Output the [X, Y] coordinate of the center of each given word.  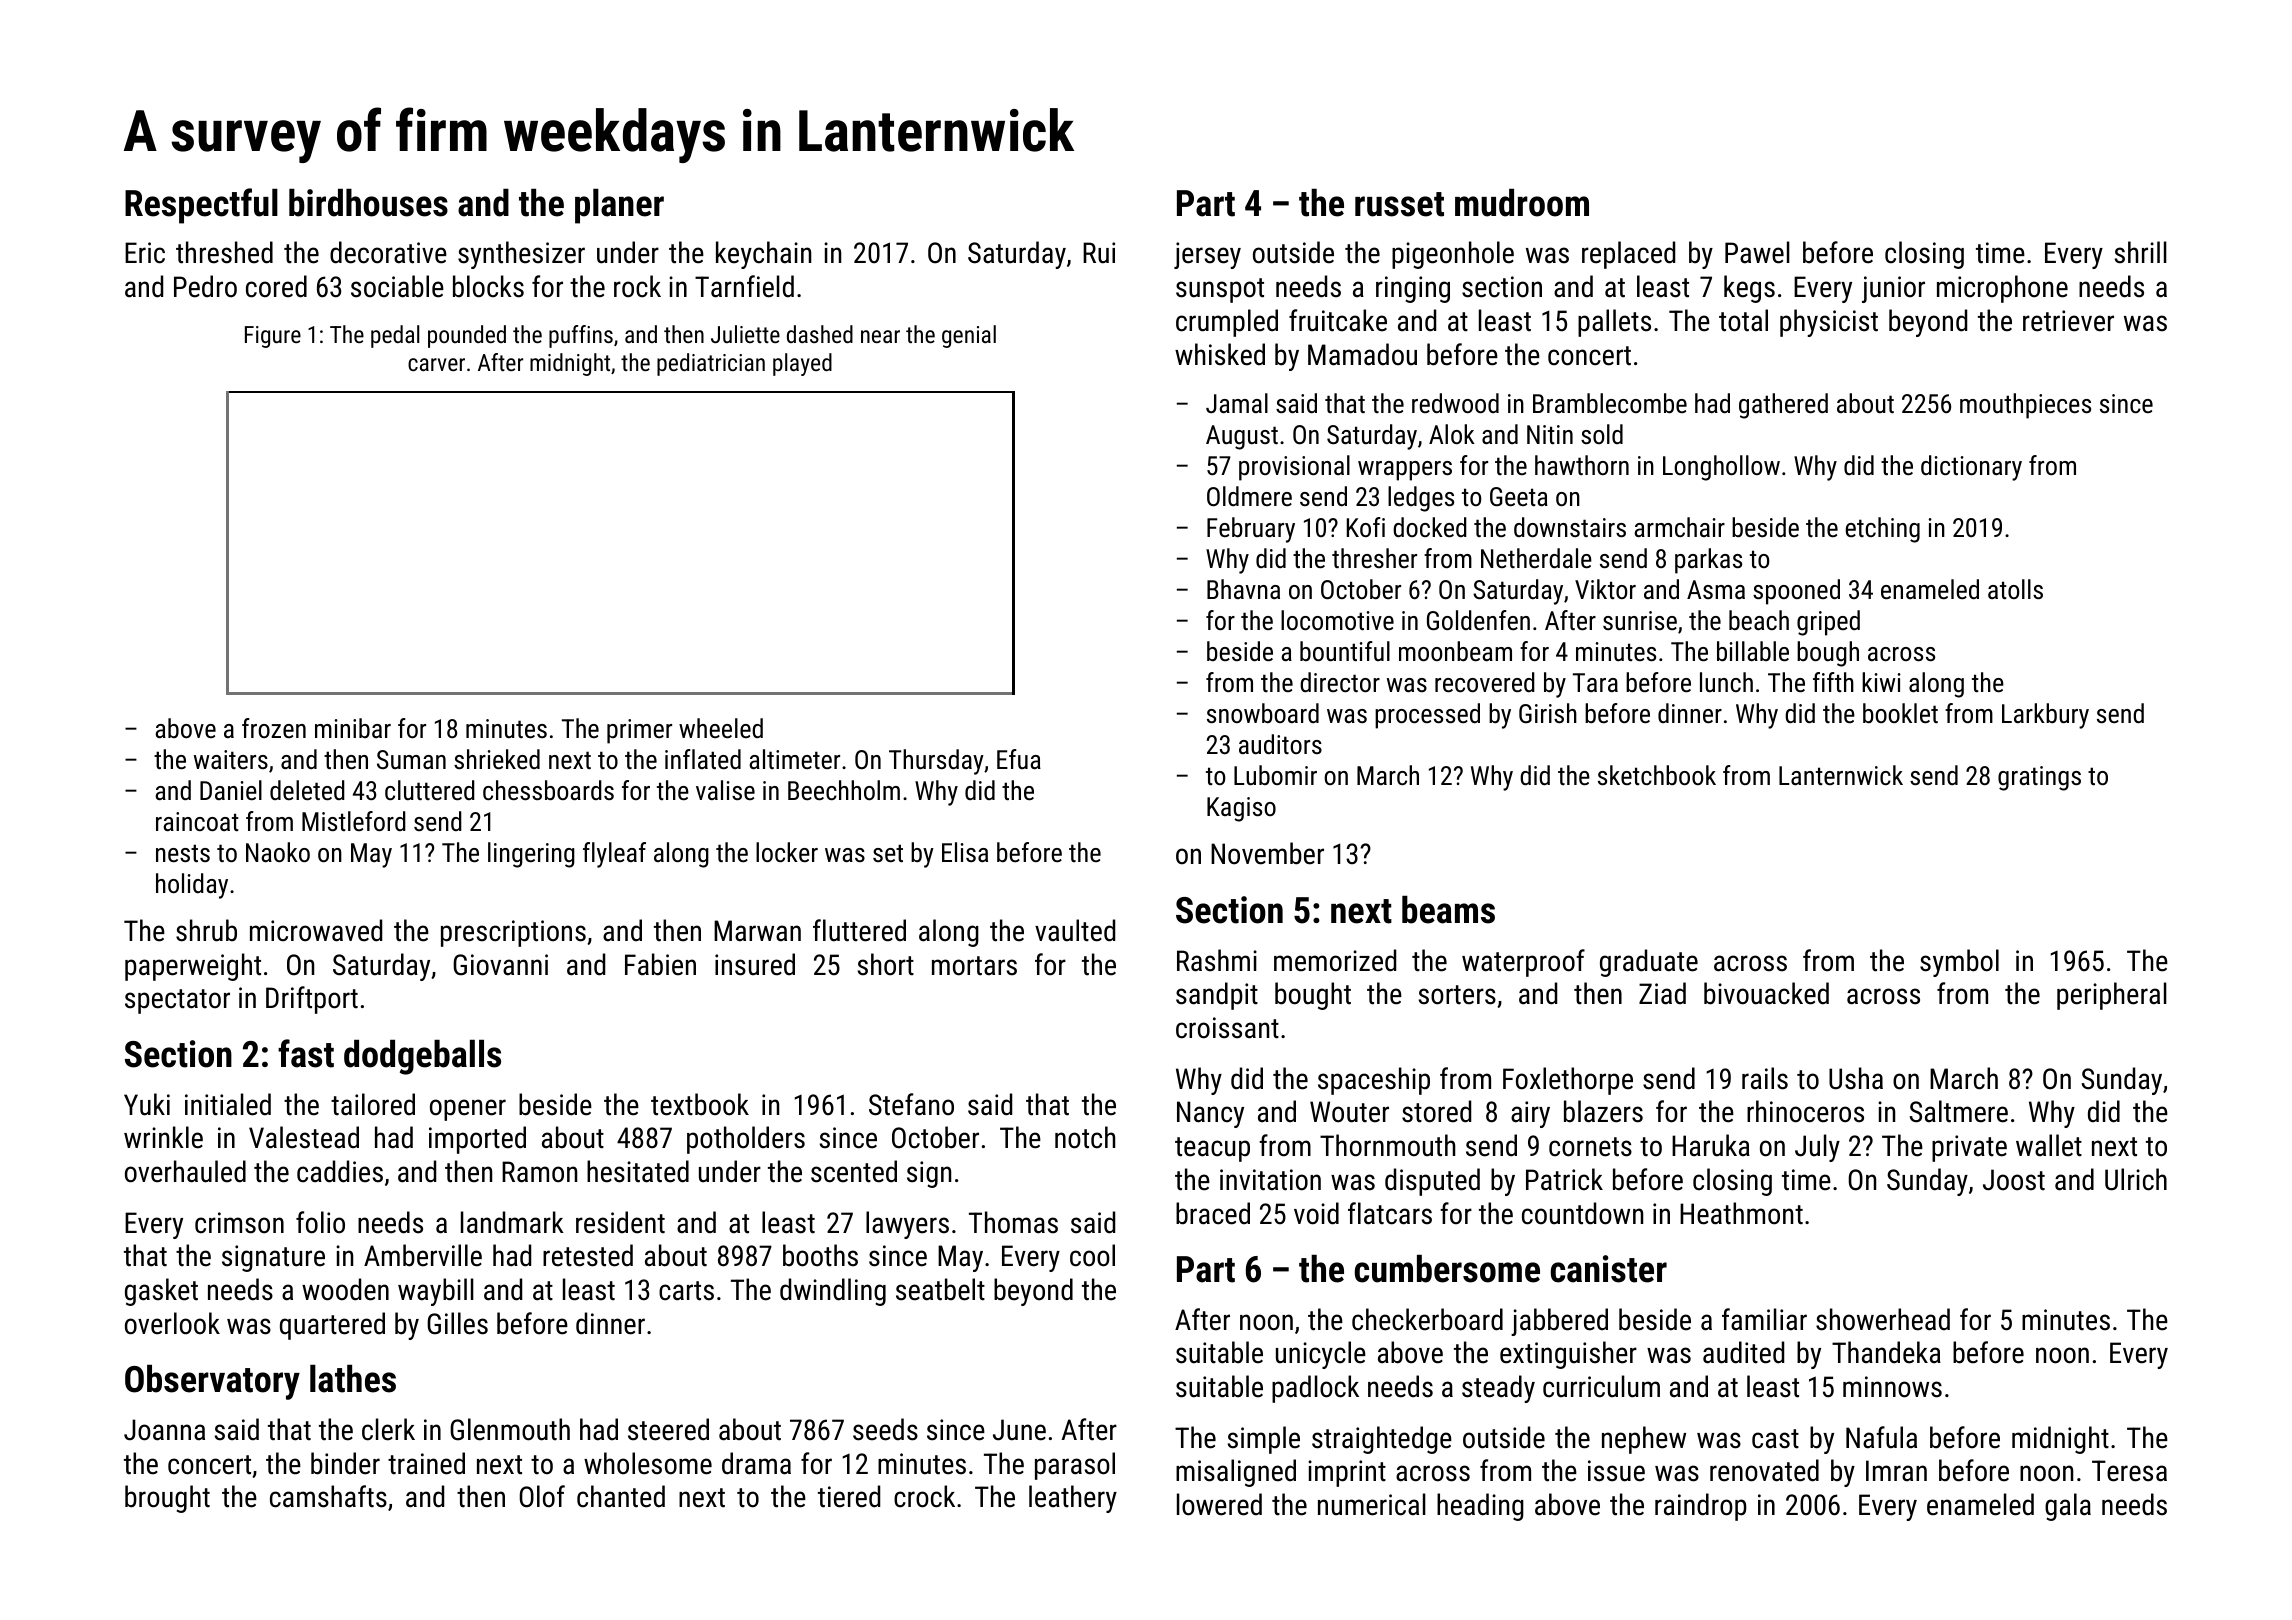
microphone [2002, 289]
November [1267, 853]
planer [619, 206]
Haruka [1711, 1145]
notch [1085, 1137]
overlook [172, 1323]
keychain [763, 255]
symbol [1959, 963]
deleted [307, 790]
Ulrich [2136, 1179]
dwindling [833, 1292]
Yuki [147, 1104]
